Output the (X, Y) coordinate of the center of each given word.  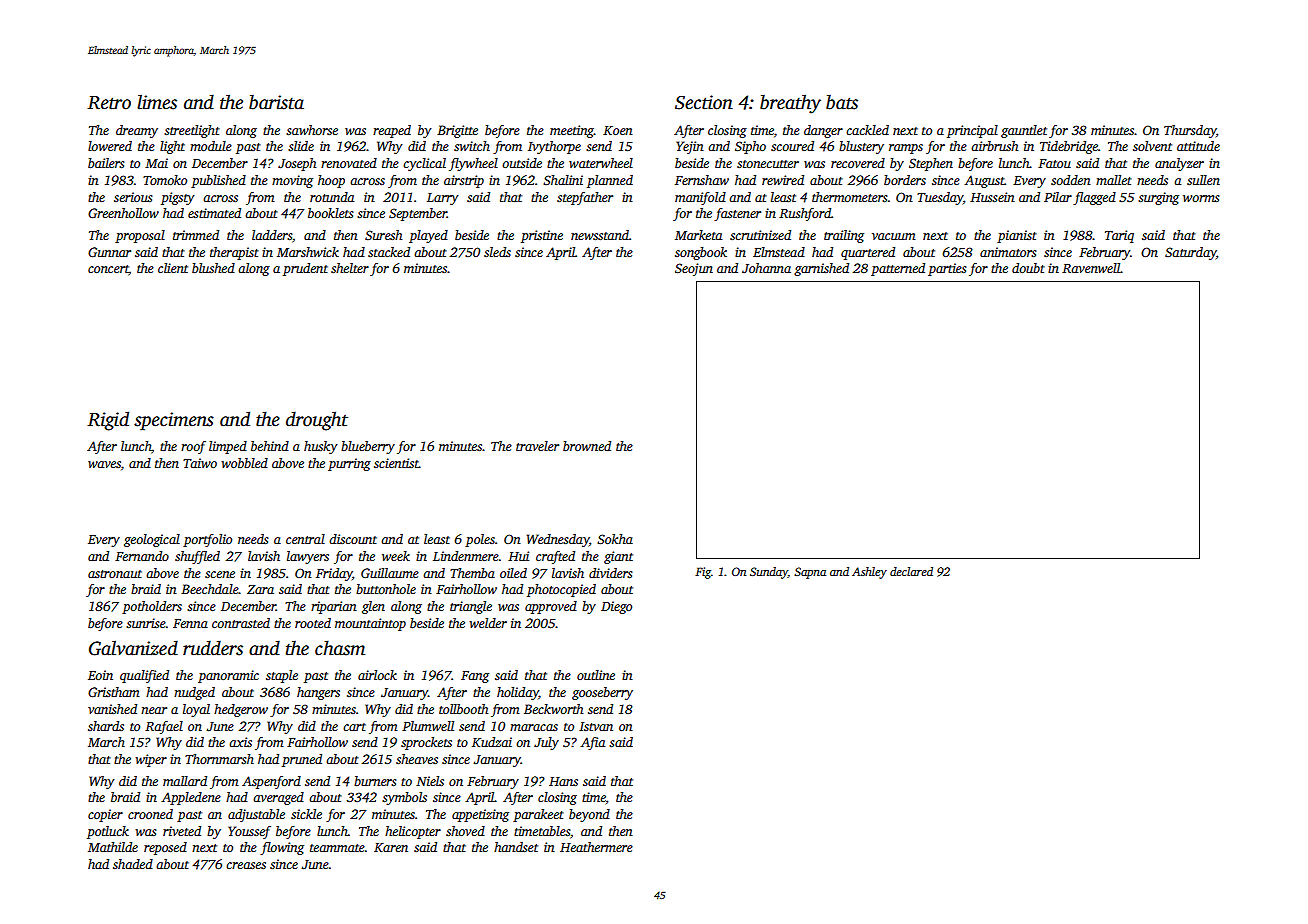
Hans (563, 781)
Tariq (1119, 236)
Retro (109, 103)
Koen (618, 130)
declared (911, 571)
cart (354, 727)
